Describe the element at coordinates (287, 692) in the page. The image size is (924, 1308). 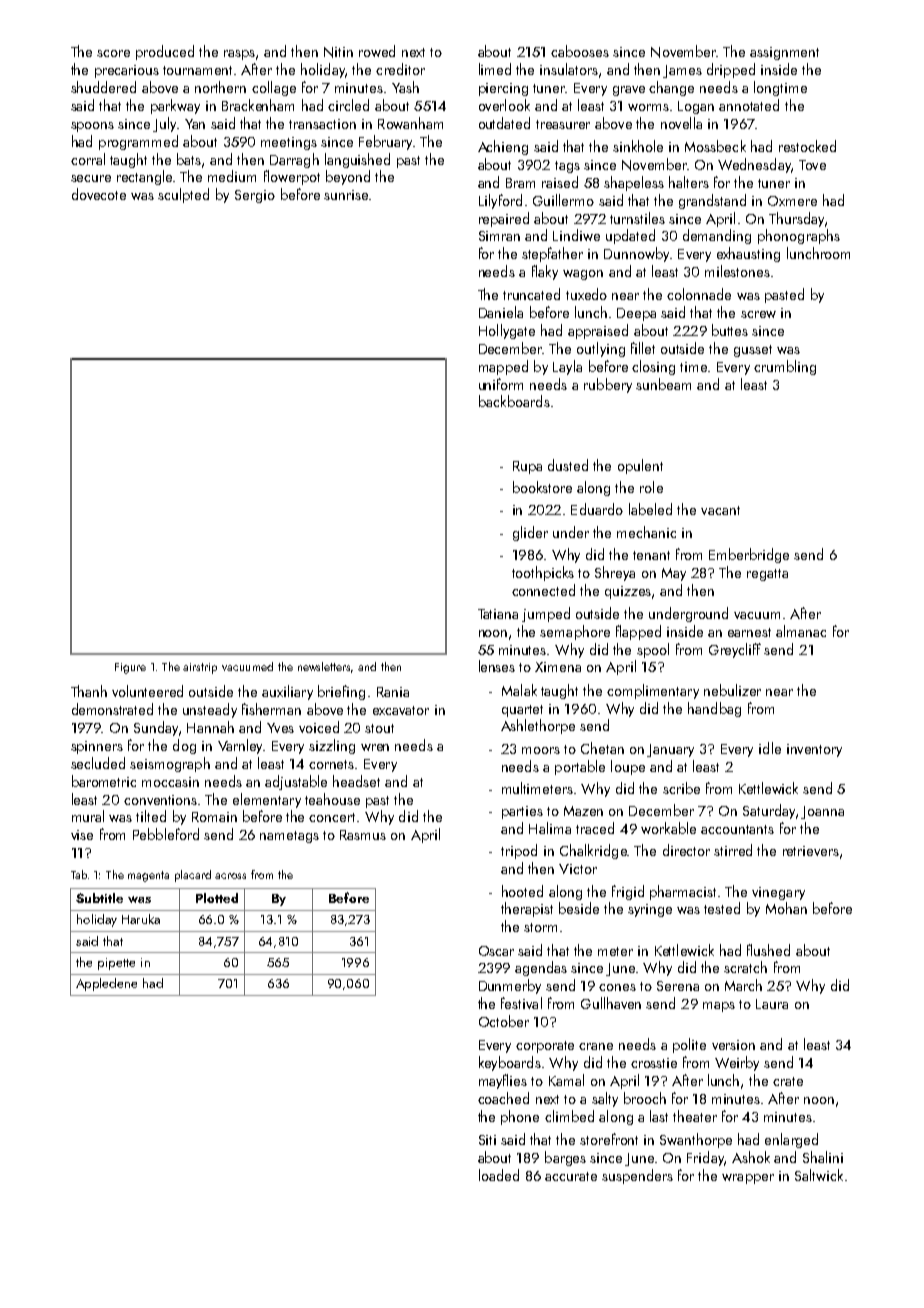
I see `auxiliary` at that location.
